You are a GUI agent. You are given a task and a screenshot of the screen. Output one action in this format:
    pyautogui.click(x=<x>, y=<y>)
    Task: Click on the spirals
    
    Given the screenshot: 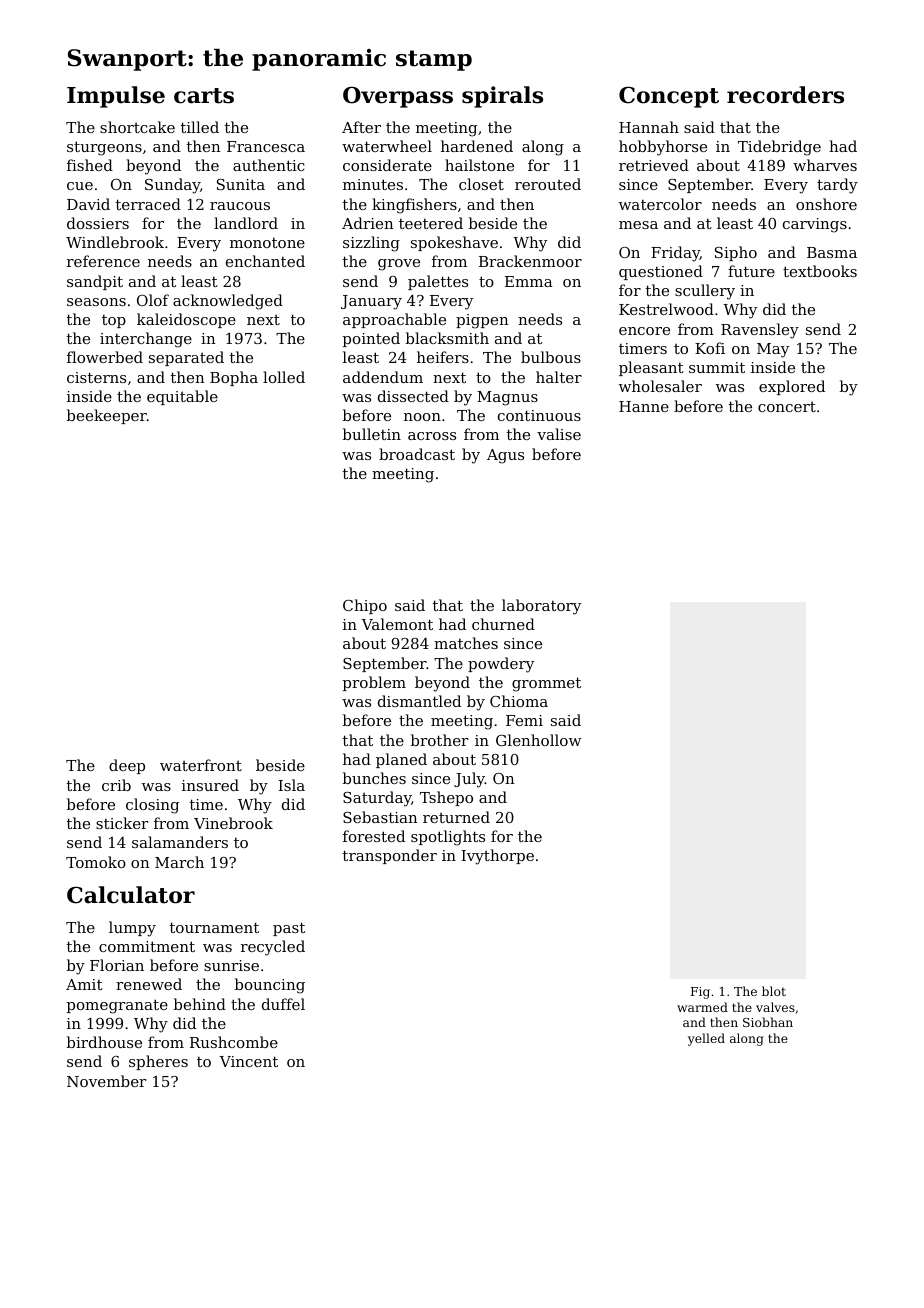 What is the action you would take?
    pyautogui.click(x=502, y=97)
